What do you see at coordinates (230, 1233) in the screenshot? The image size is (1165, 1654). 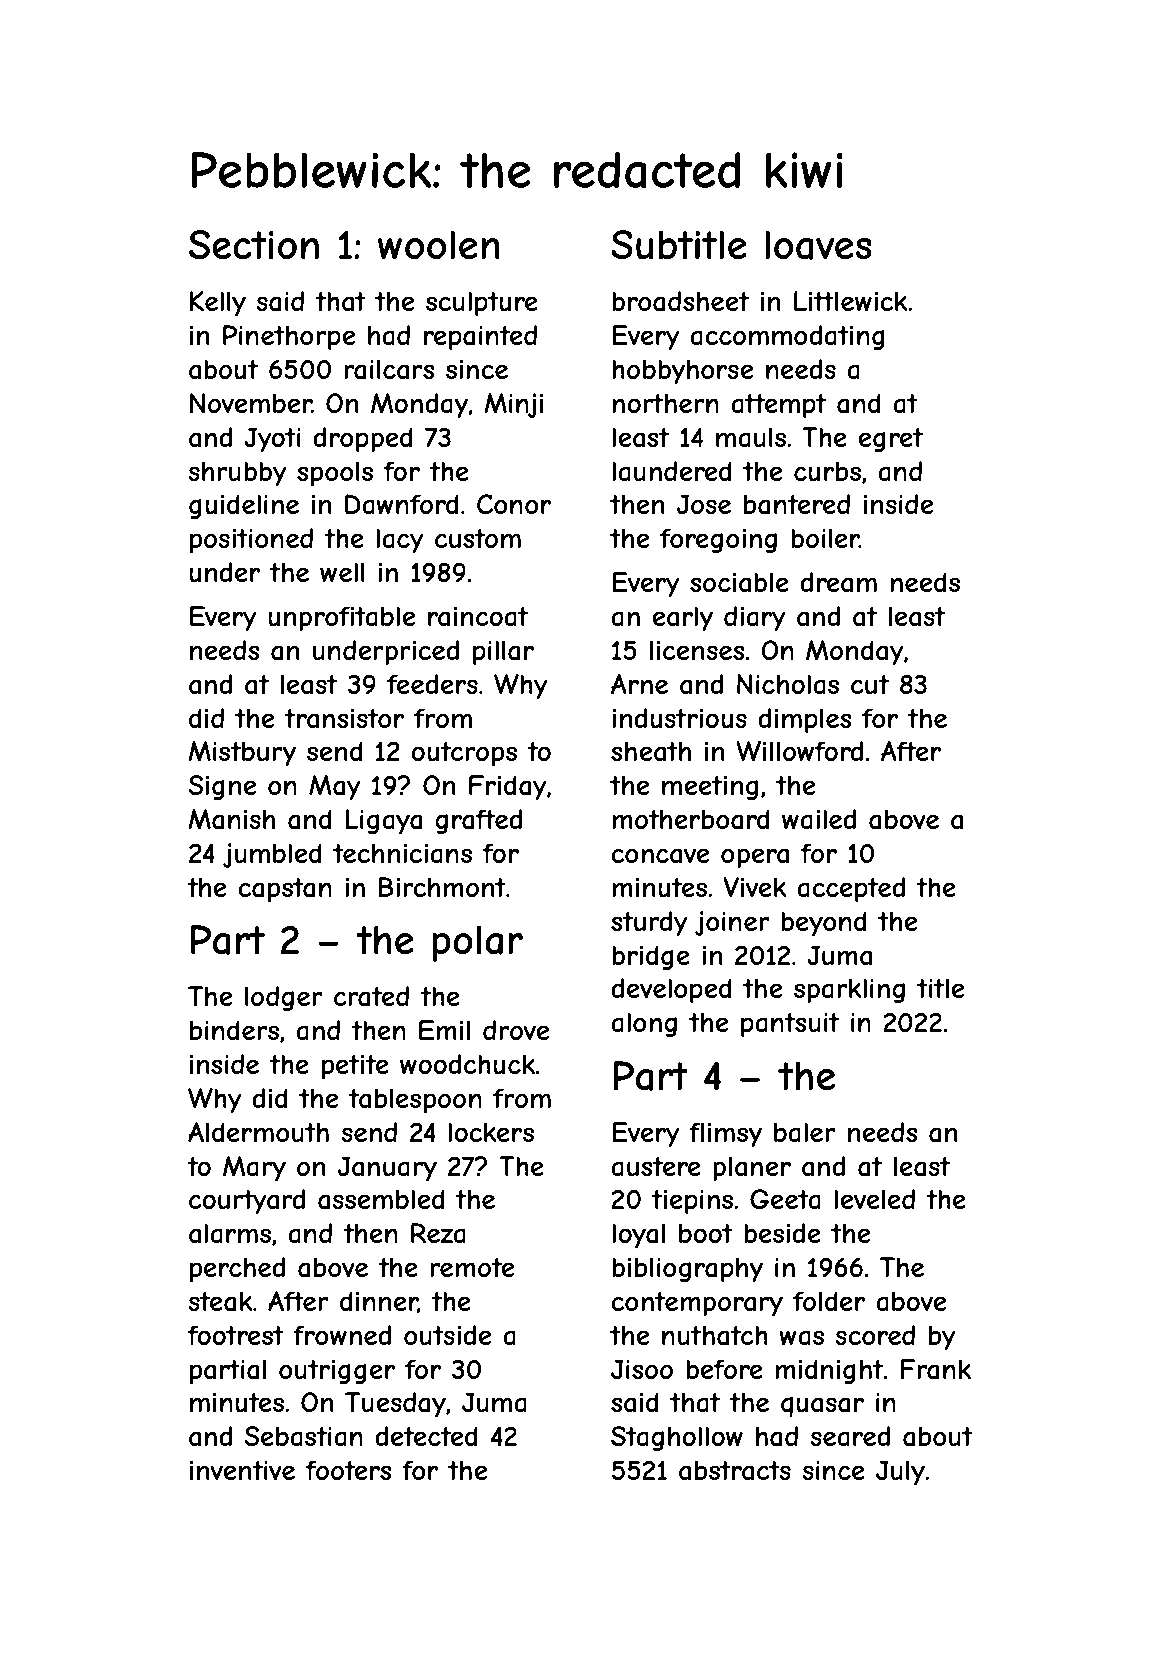 I see `alarms` at bounding box center [230, 1233].
